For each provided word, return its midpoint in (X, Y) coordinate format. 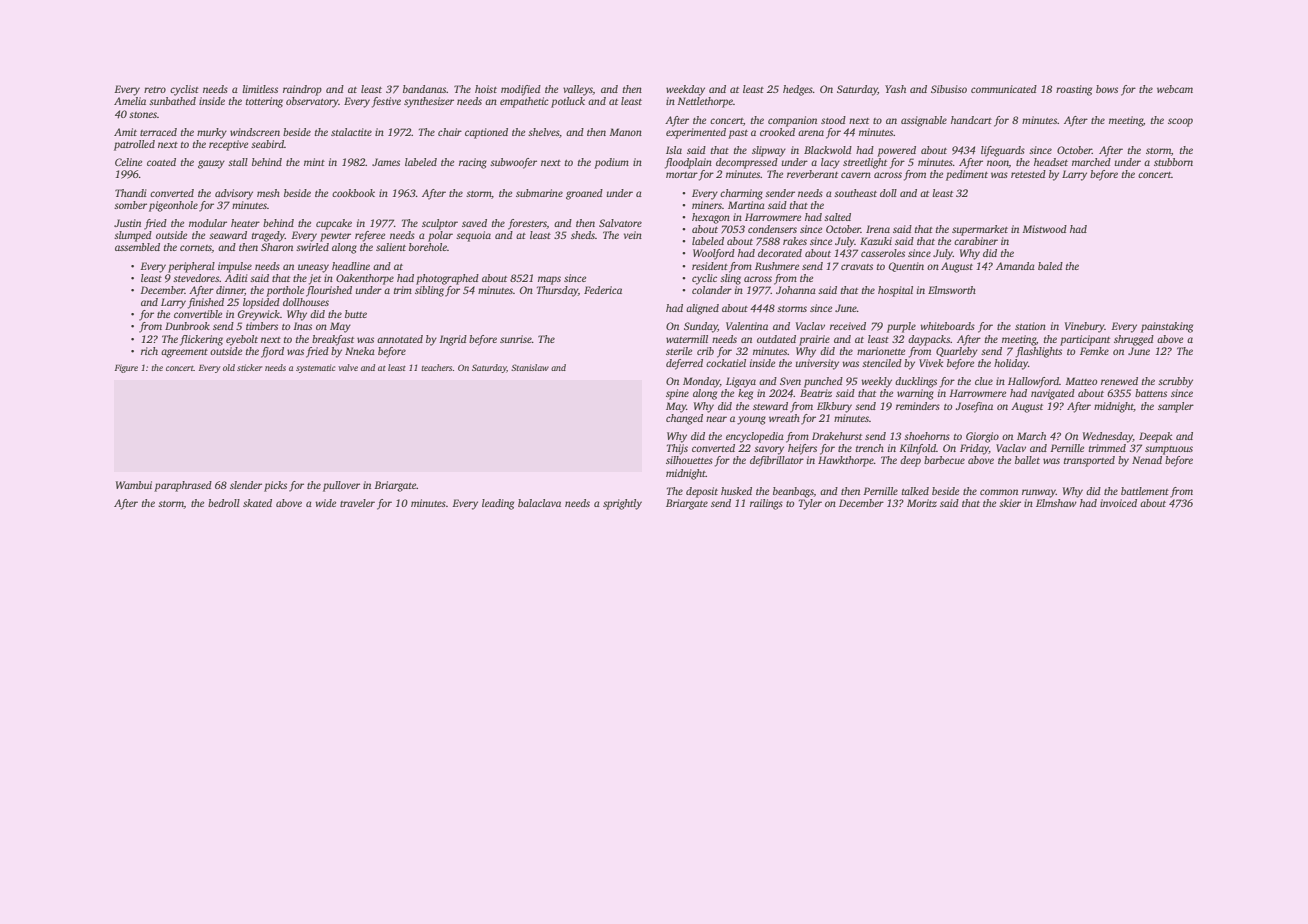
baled (1050, 266)
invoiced (1118, 503)
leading (498, 504)
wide (325, 503)
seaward (228, 235)
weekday (685, 90)
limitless (260, 89)
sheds (583, 235)
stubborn (1173, 162)
